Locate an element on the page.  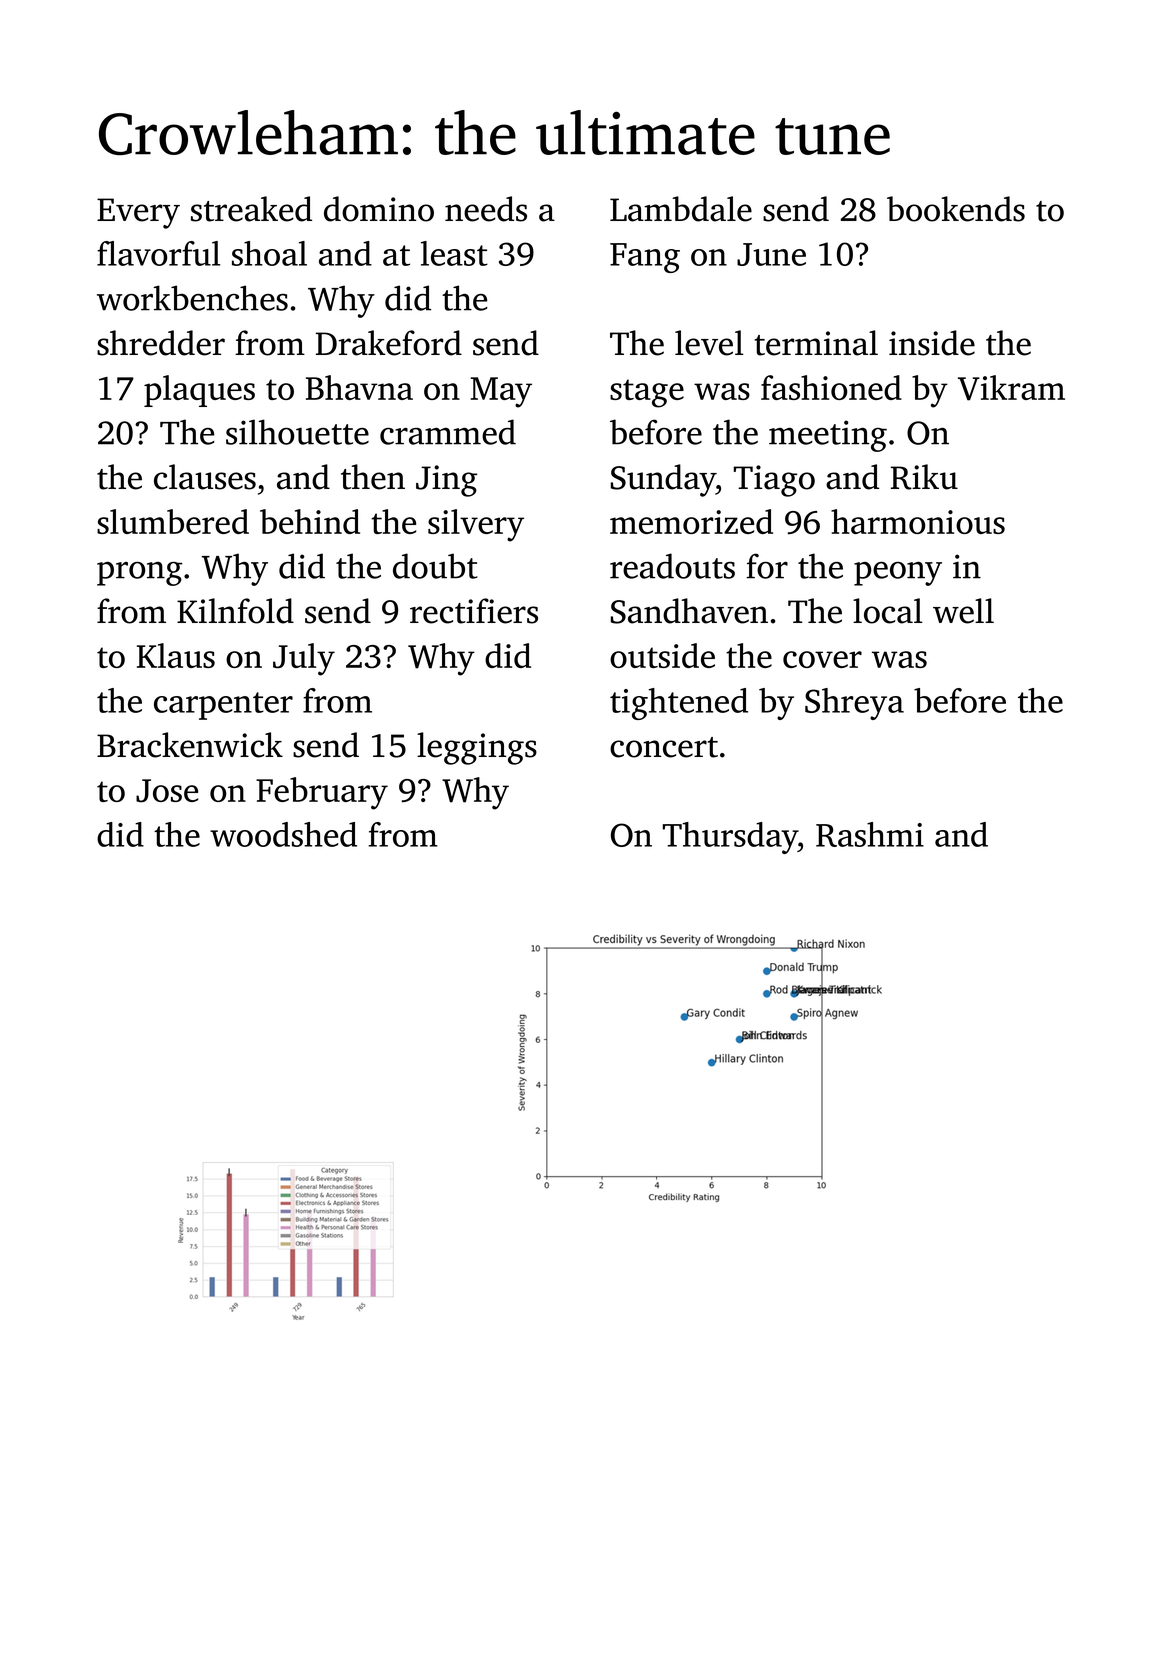
concert is located at coordinates (664, 747).
